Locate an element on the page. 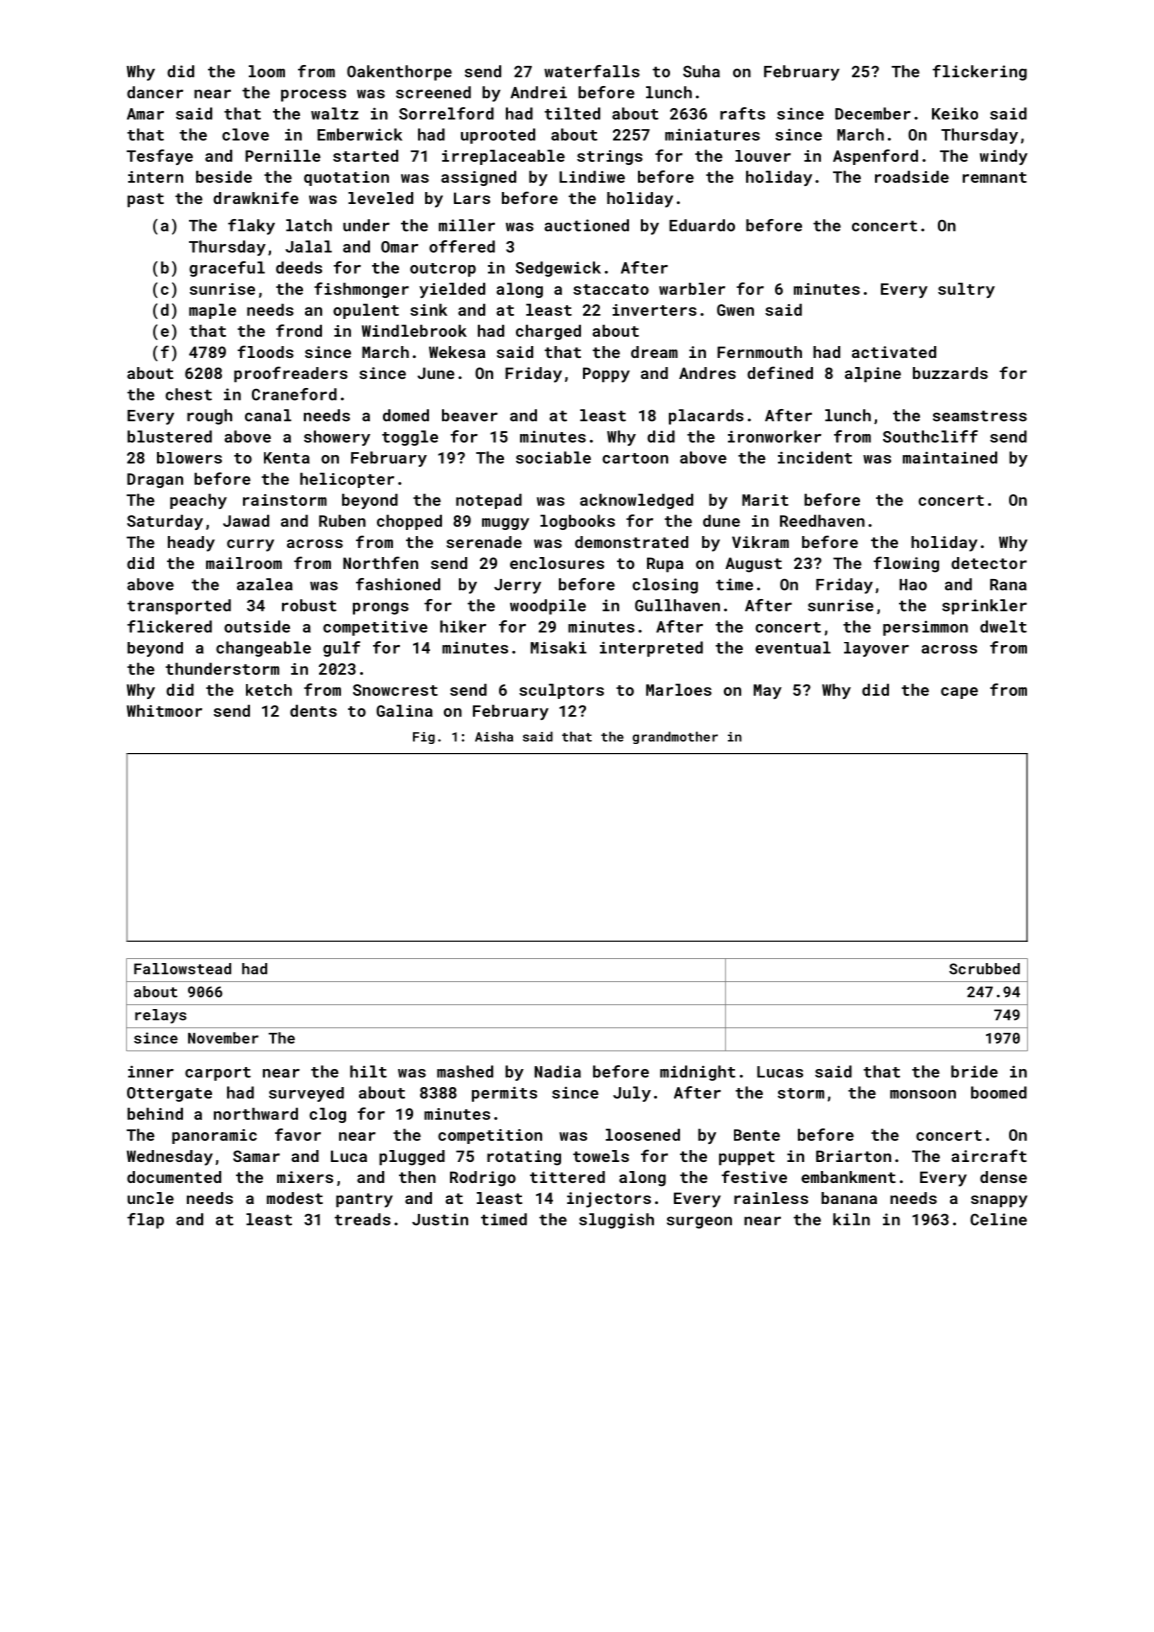  dancer is located at coordinates (155, 92).
